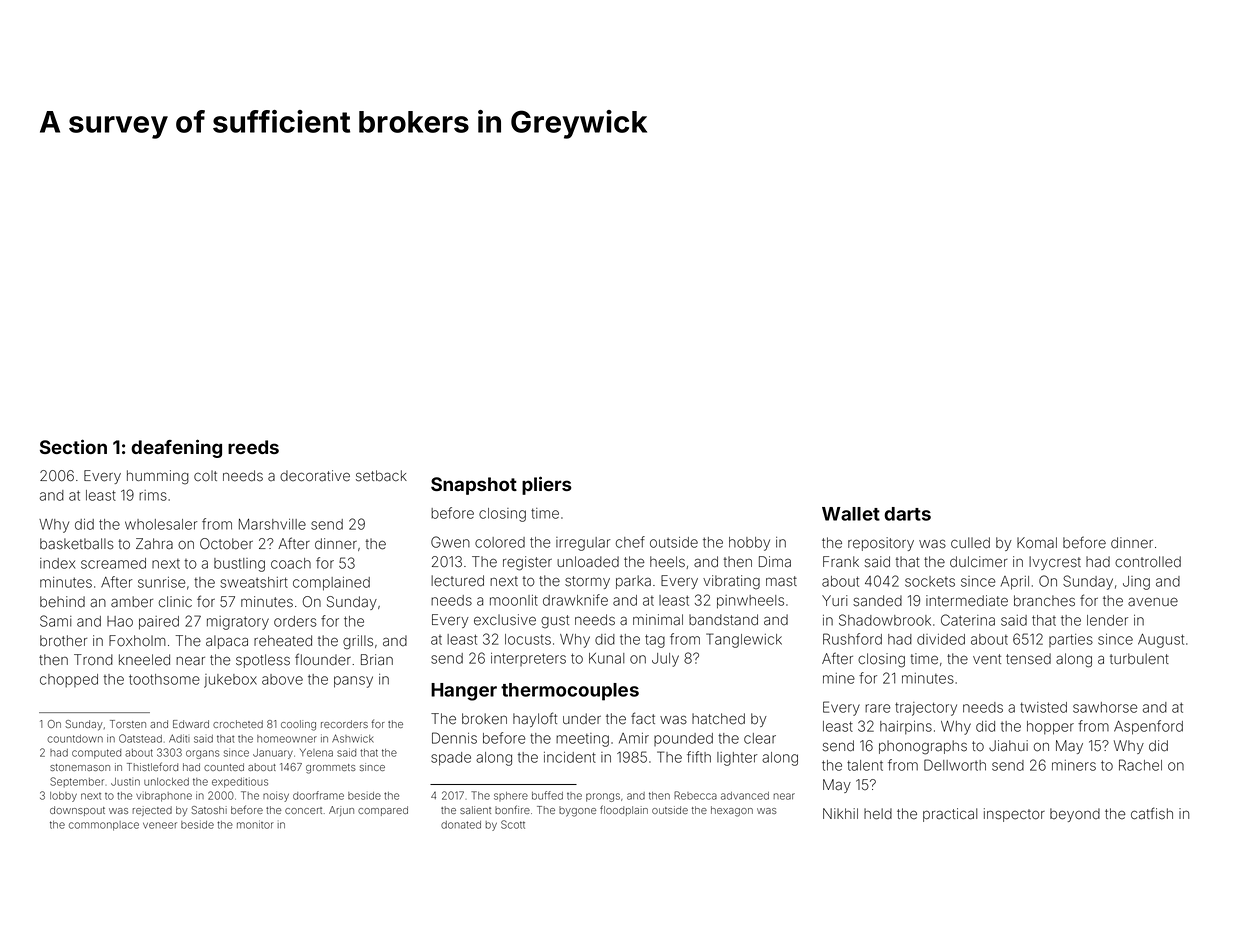 The image size is (1233, 952). What do you see at coordinates (226, 544) in the screenshot?
I see `October` at bounding box center [226, 544].
